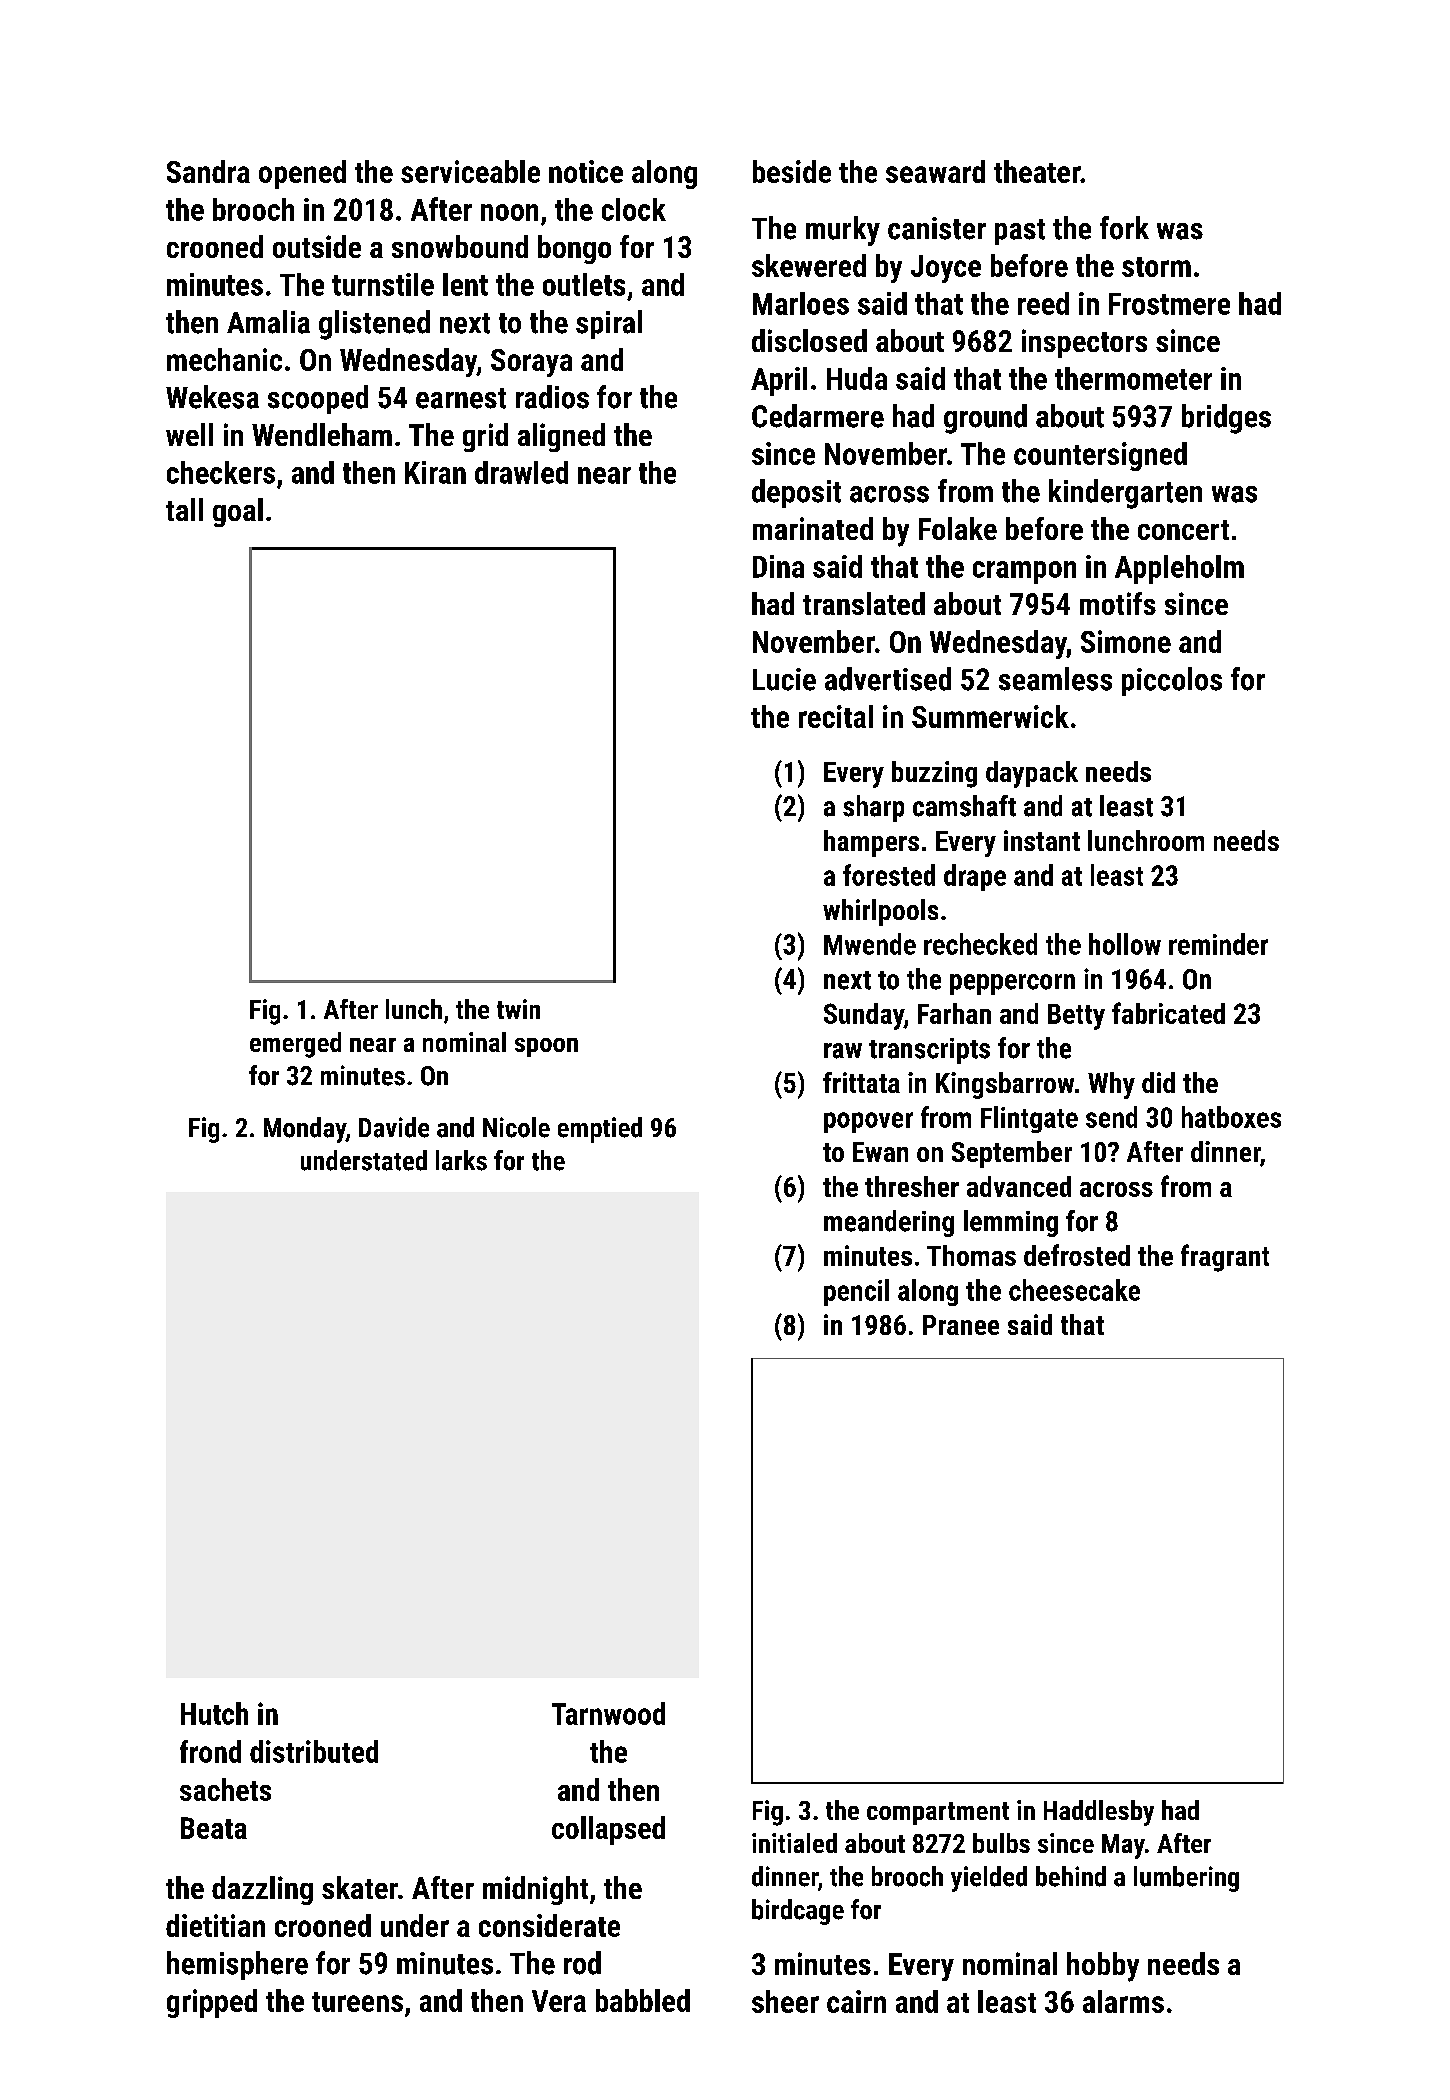 The image size is (1450, 2100). Describe the element at coordinates (608, 1713) in the screenshot. I see `Tarnwood` at that location.
